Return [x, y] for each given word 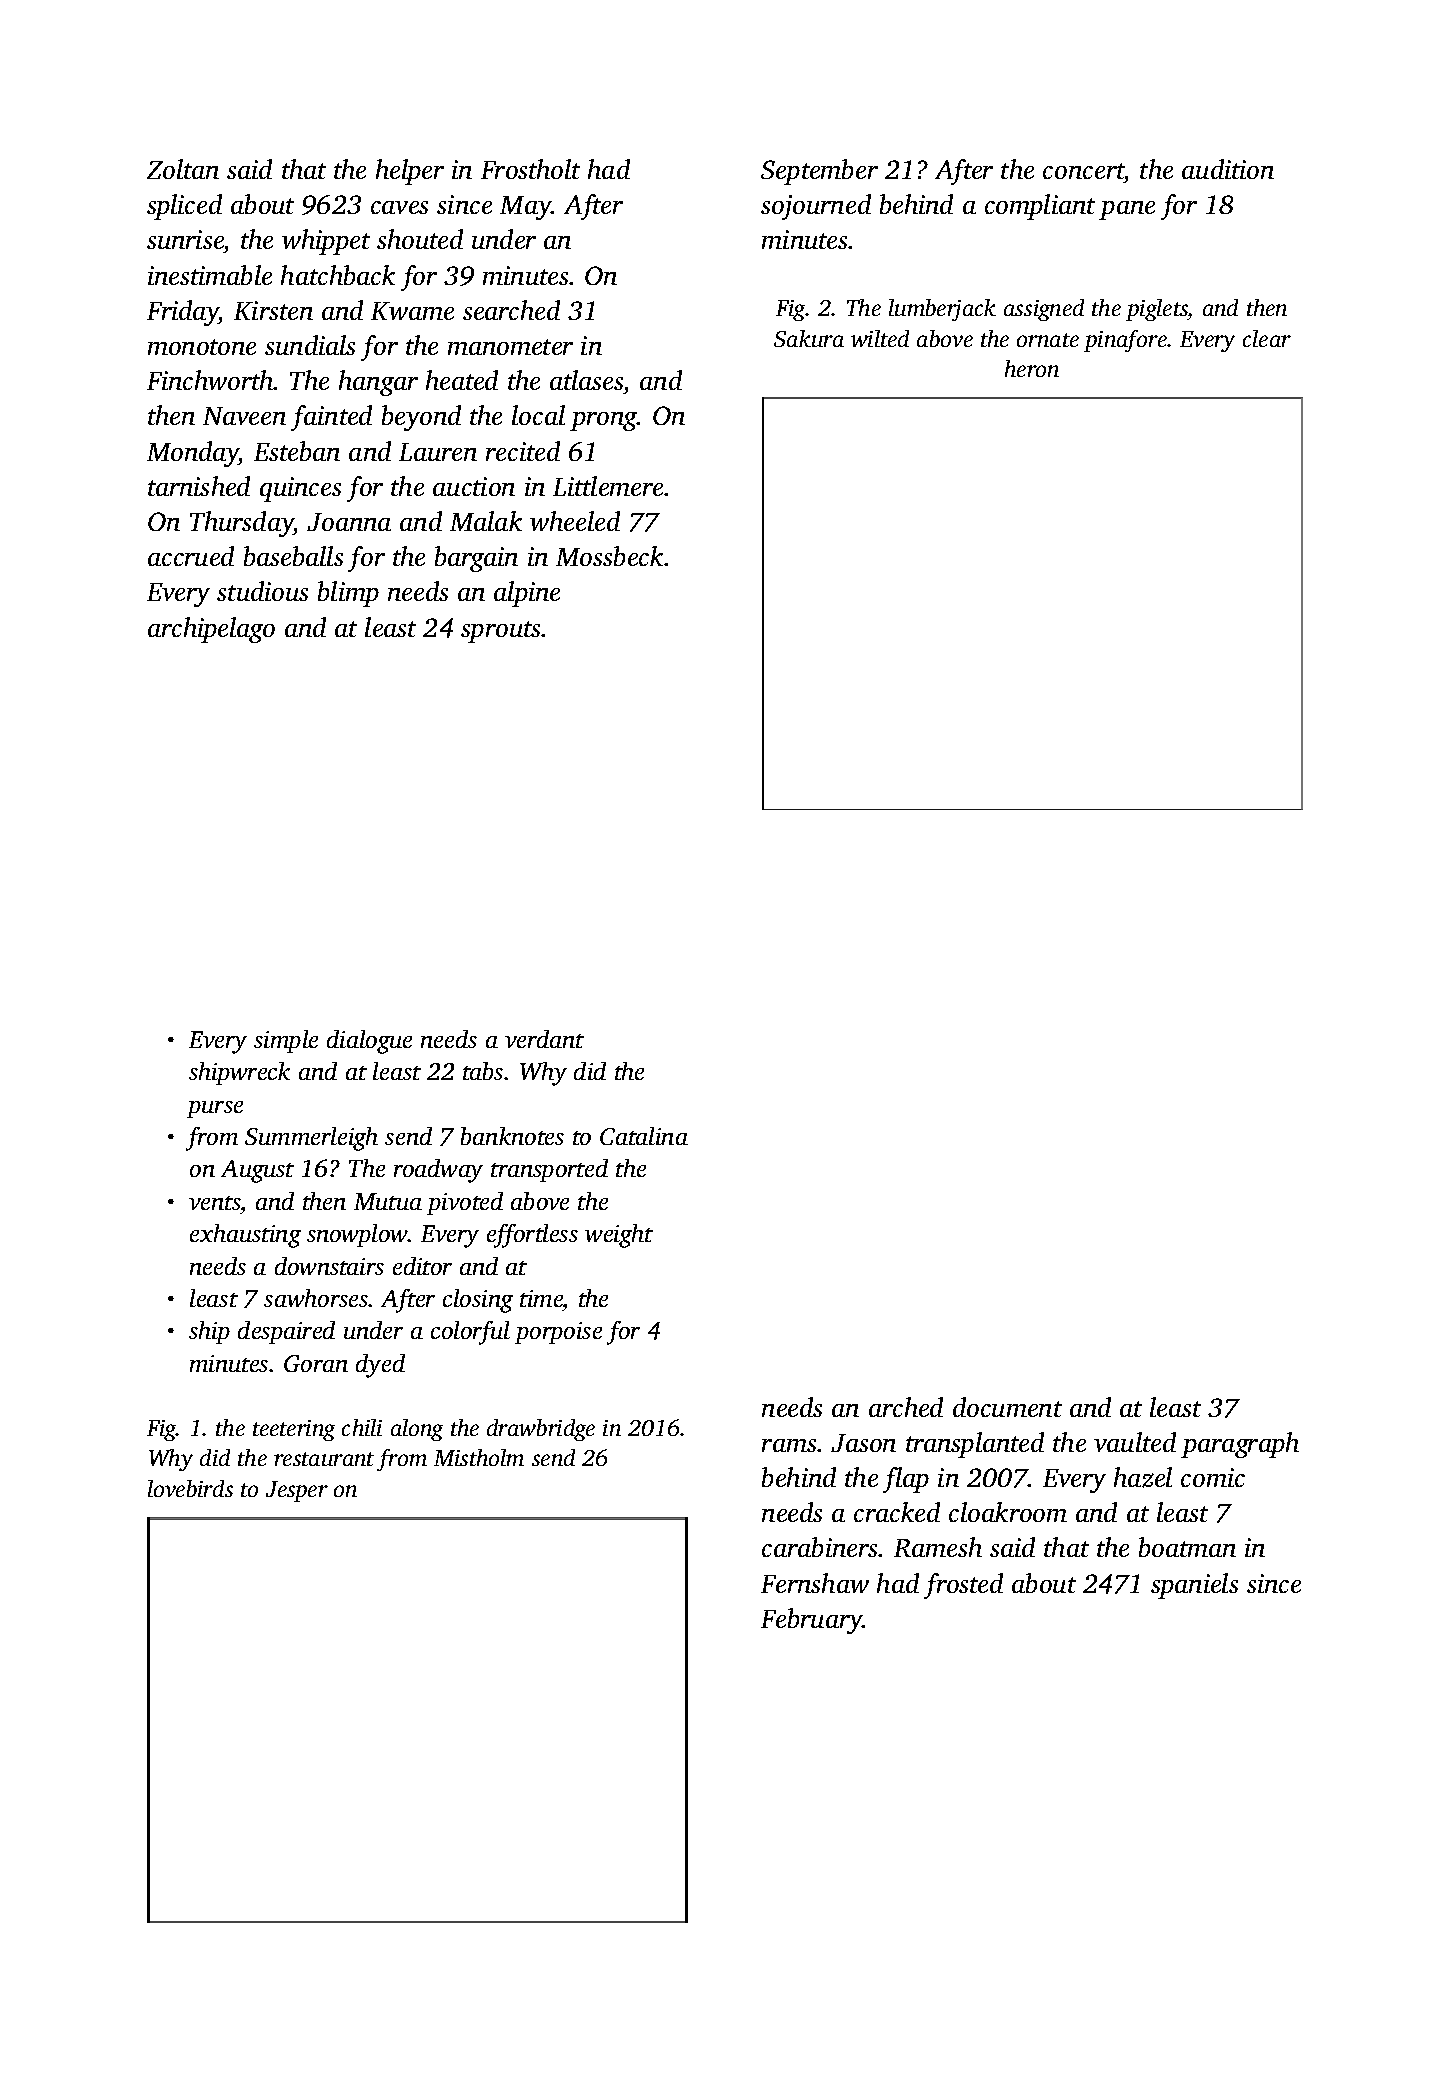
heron [1032, 368]
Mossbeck [609, 556]
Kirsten [273, 310]
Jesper [297, 1491]
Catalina [644, 1136]
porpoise [558, 1333]
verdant [544, 1039]
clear [1267, 338]
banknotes [512, 1136]
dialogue [369, 1042]
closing [478, 1301]
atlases [586, 380]
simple [286, 1041]
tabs [483, 1071]
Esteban [297, 451]
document [1007, 1407]
